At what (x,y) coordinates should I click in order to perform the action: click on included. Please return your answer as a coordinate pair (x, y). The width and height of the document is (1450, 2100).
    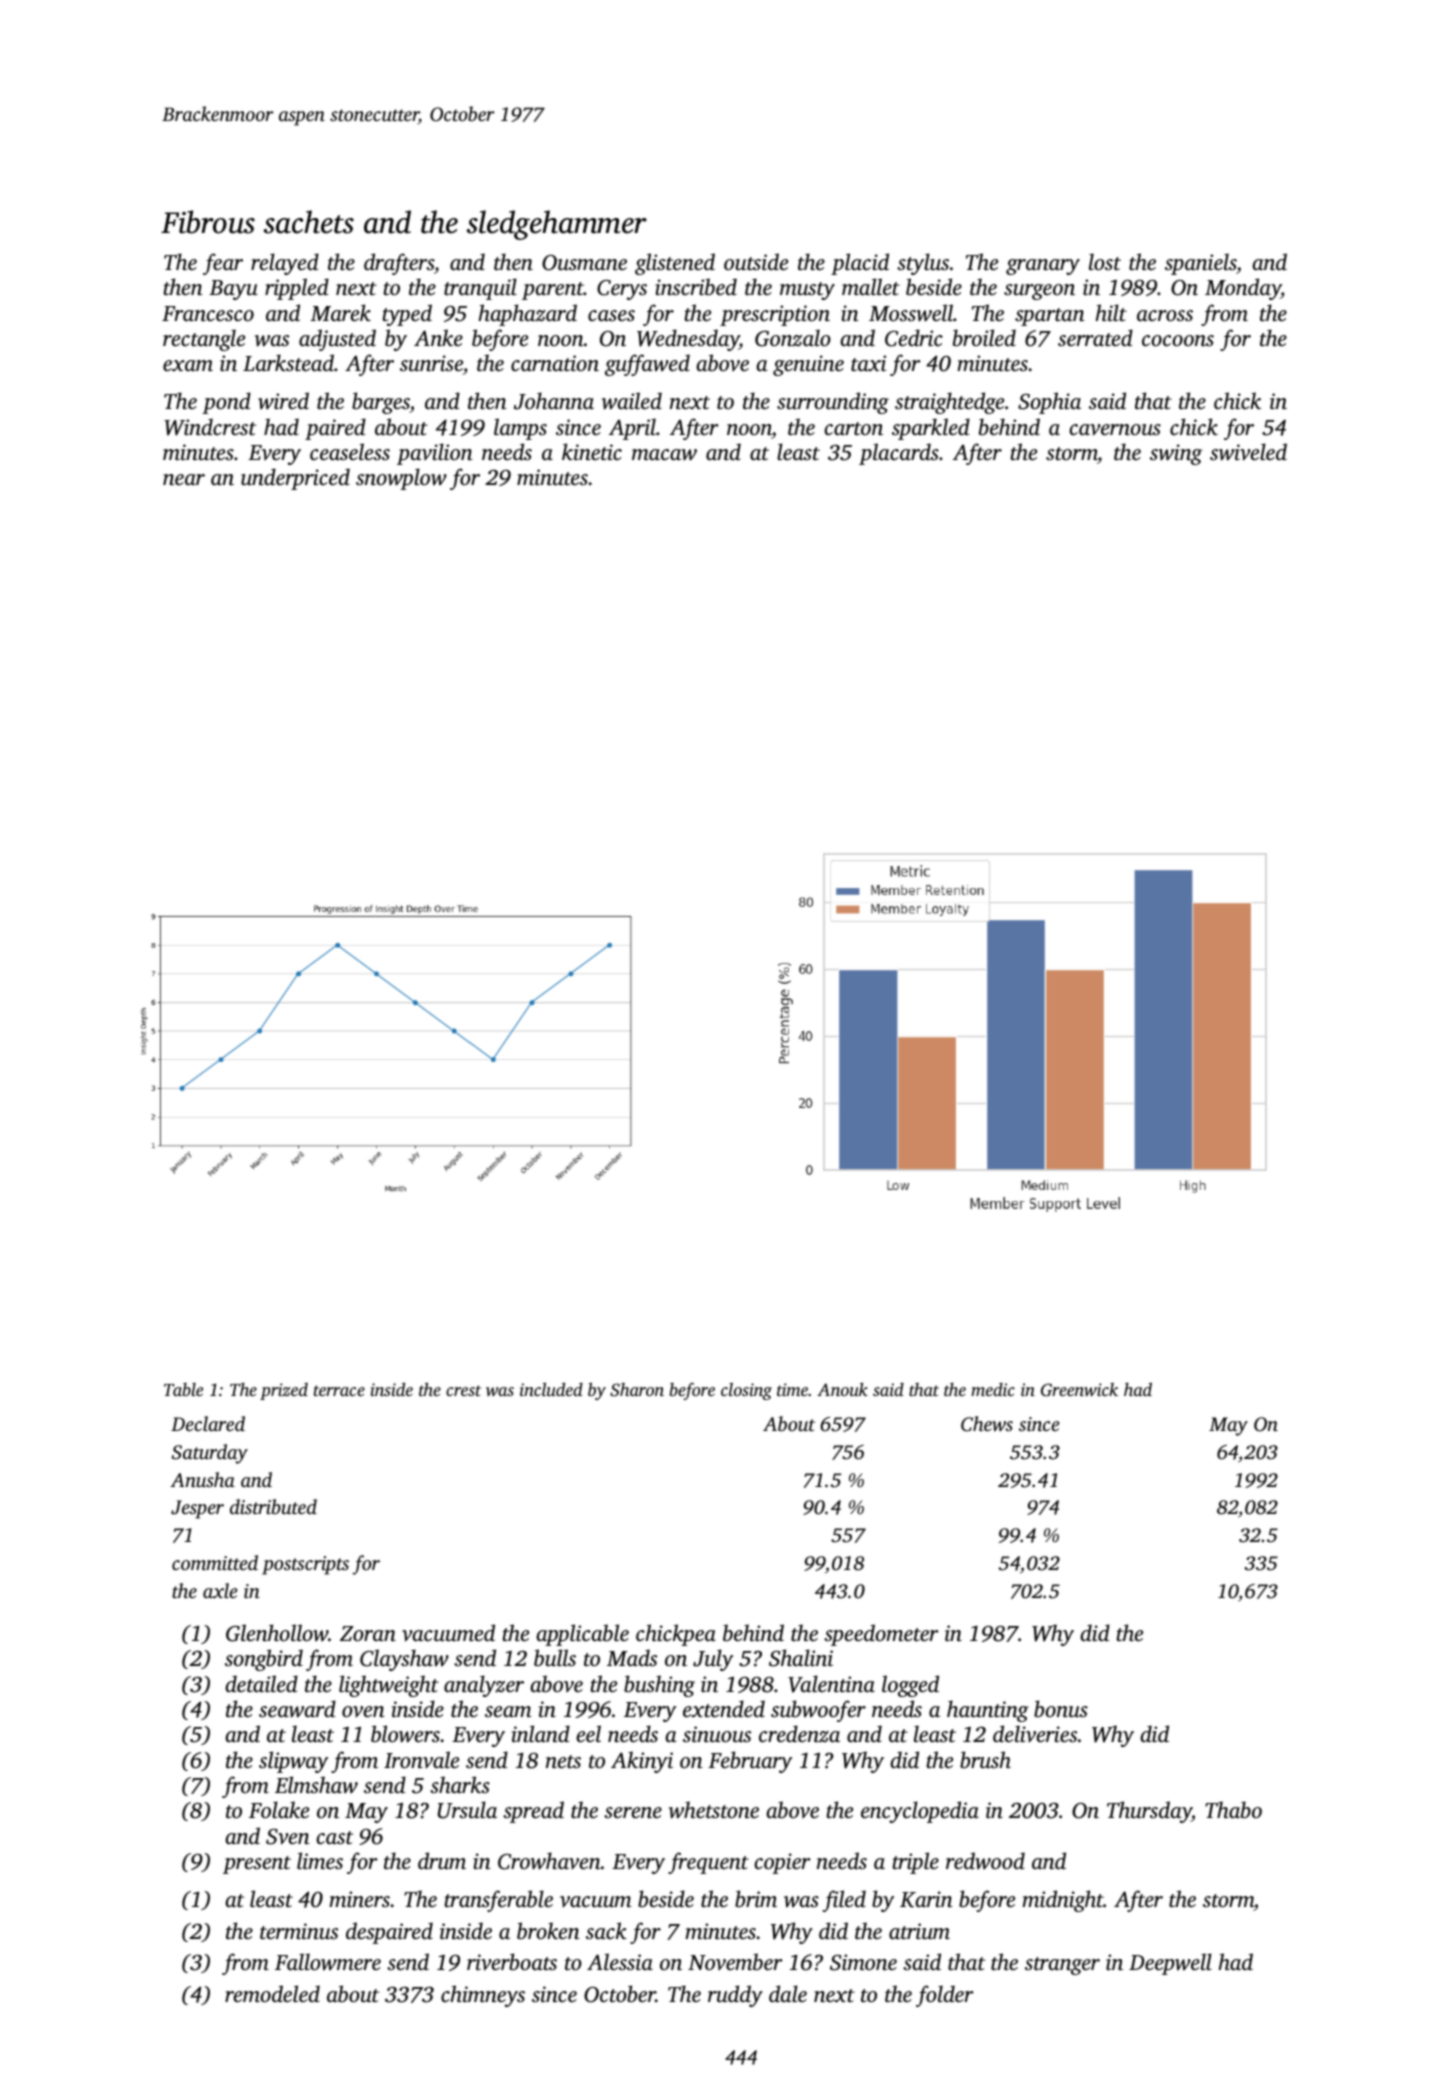
    Looking at the image, I should click on (551, 1389).
